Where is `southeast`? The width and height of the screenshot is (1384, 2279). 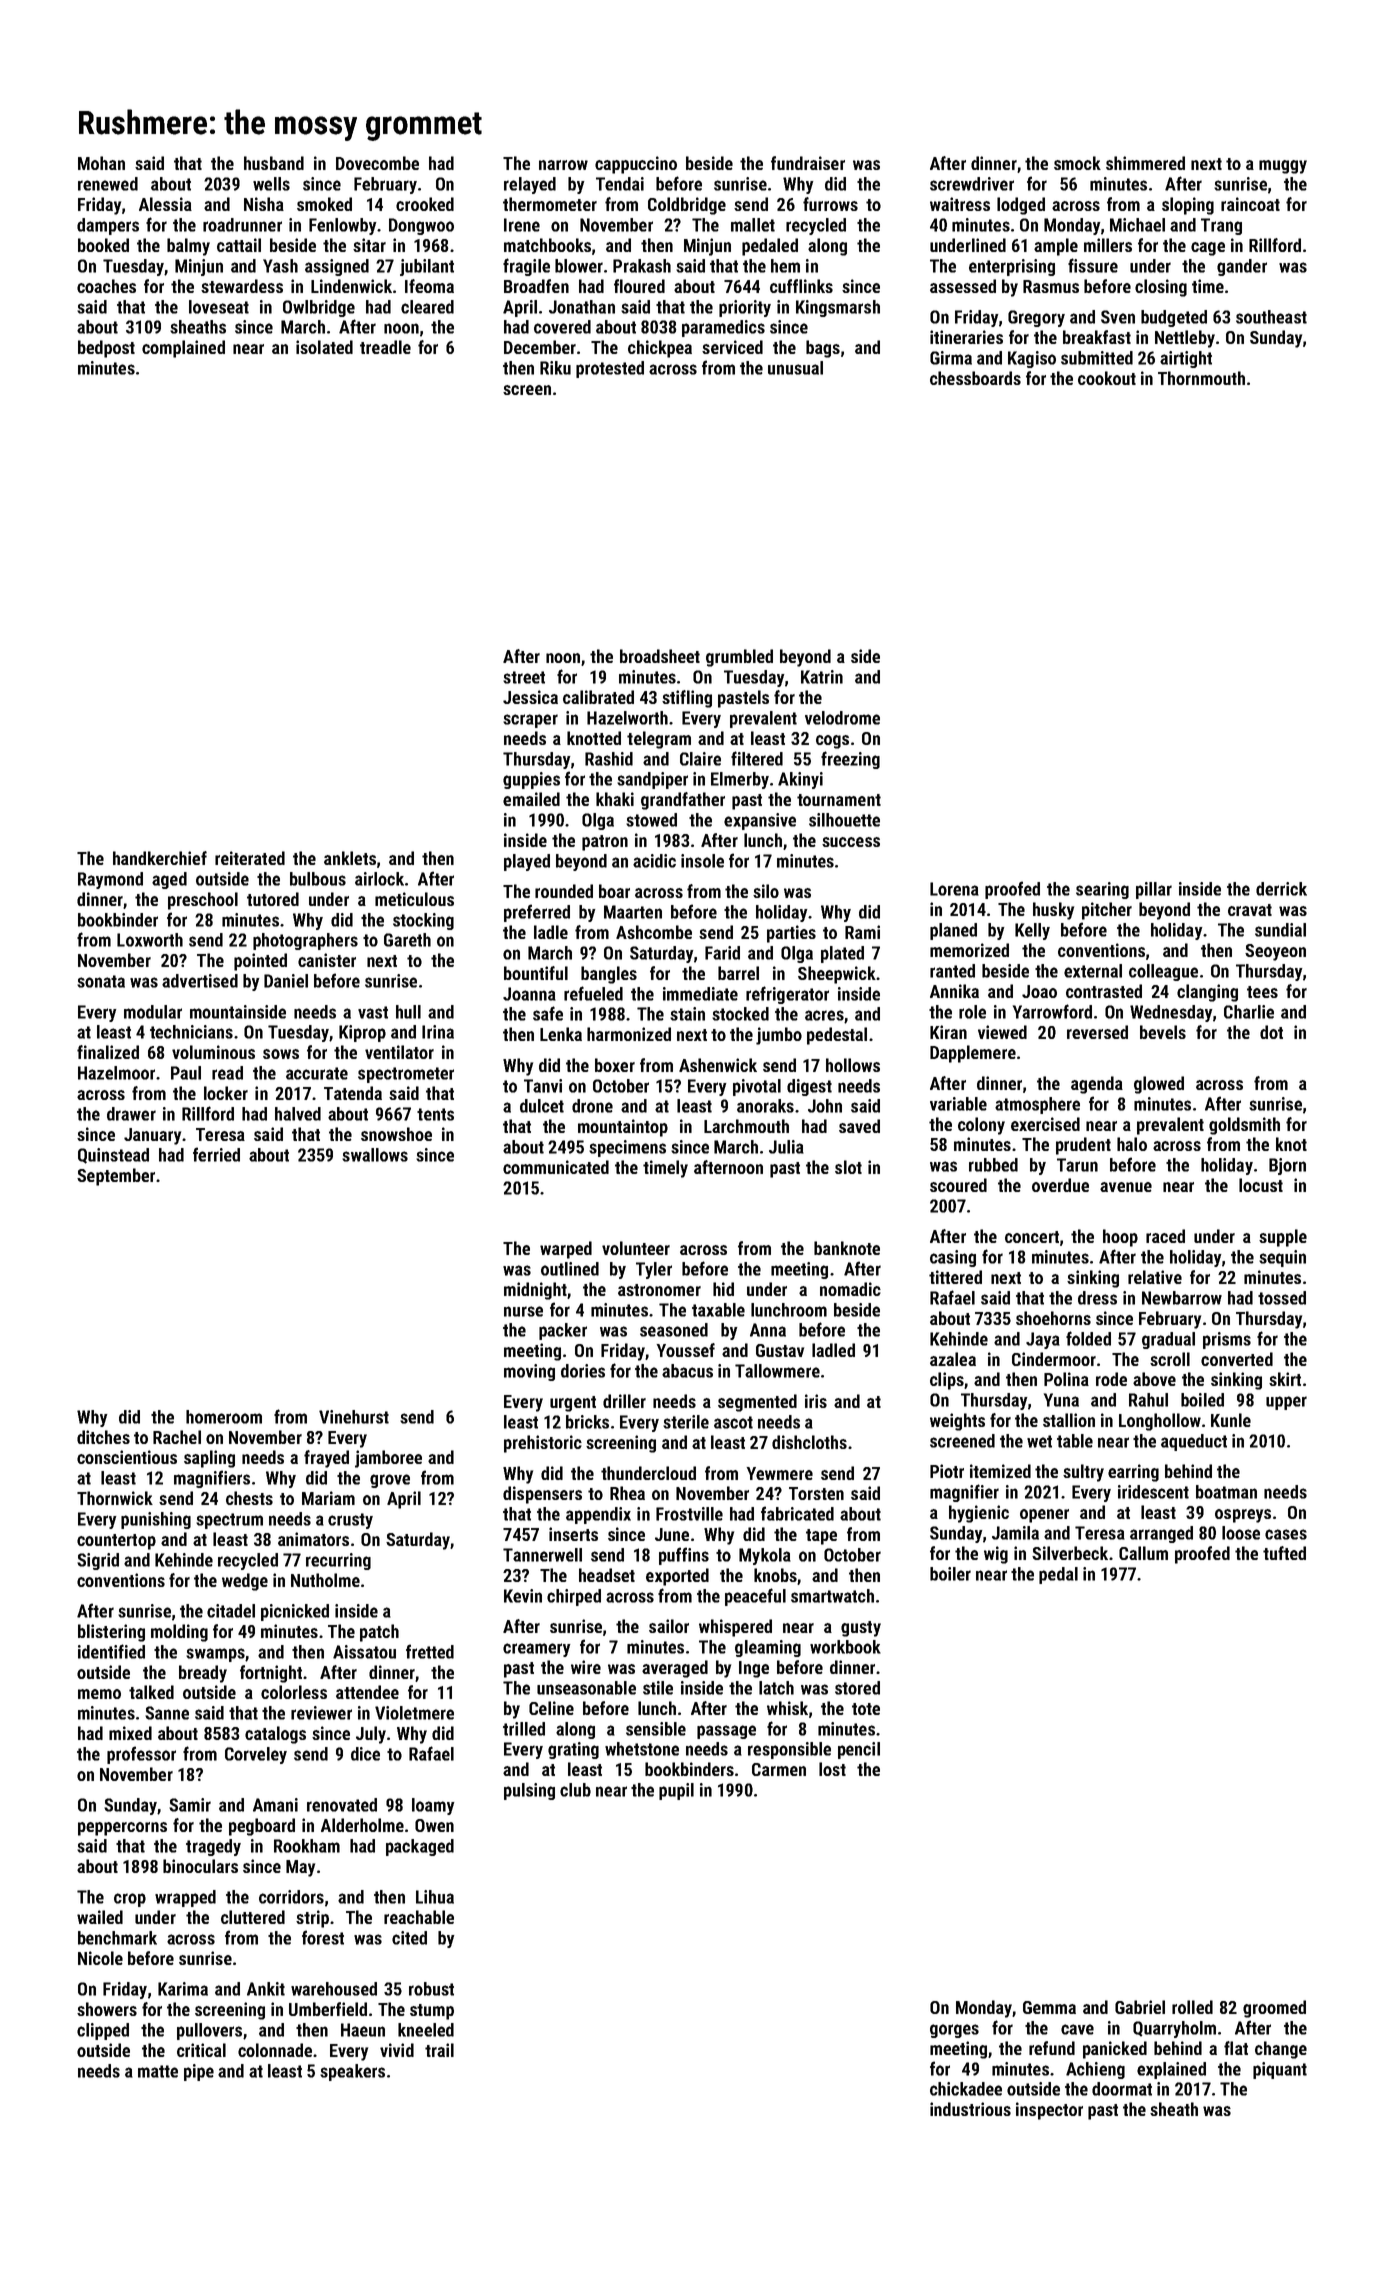 southeast is located at coordinates (1271, 317).
